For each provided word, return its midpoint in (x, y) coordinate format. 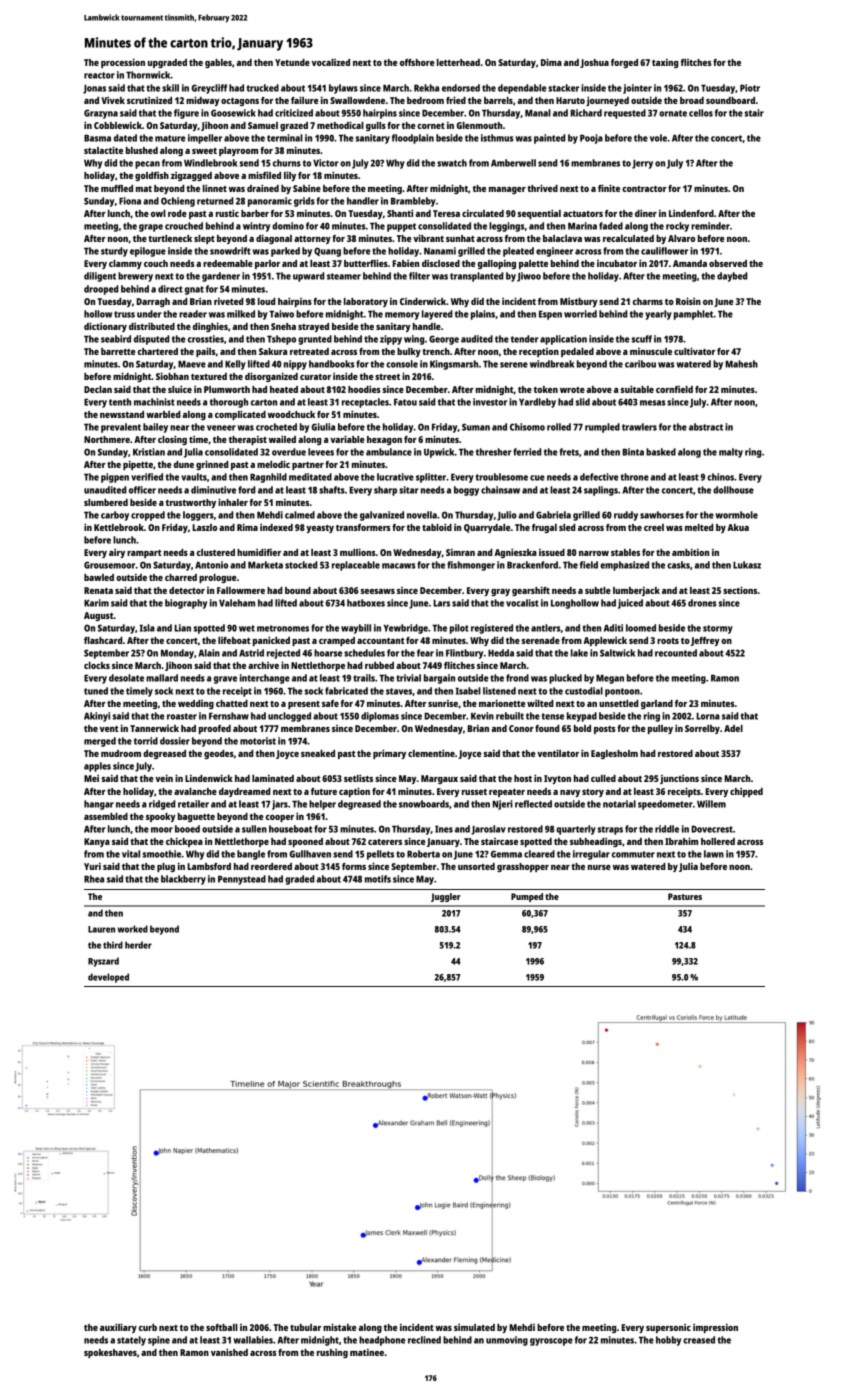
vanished (229, 1352)
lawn (714, 854)
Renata (98, 590)
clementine (431, 753)
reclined (424, 1340)
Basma (97, 138)
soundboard (730, 100)
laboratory (366, 302)
